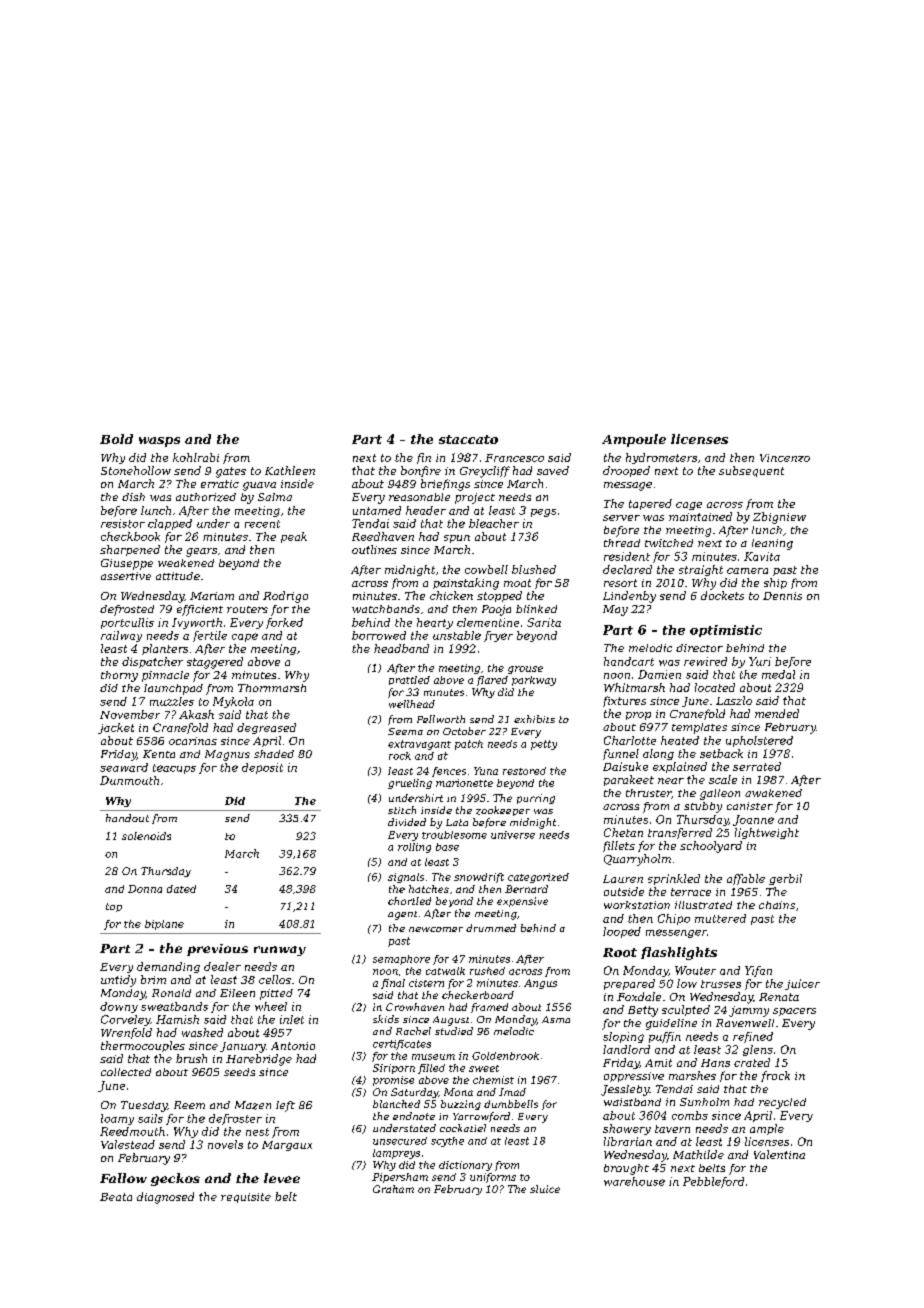  What do you see at coordinates (165, 1198) in the screenshot?
I see `diagnosed` at bounding box center [165, 1198].
